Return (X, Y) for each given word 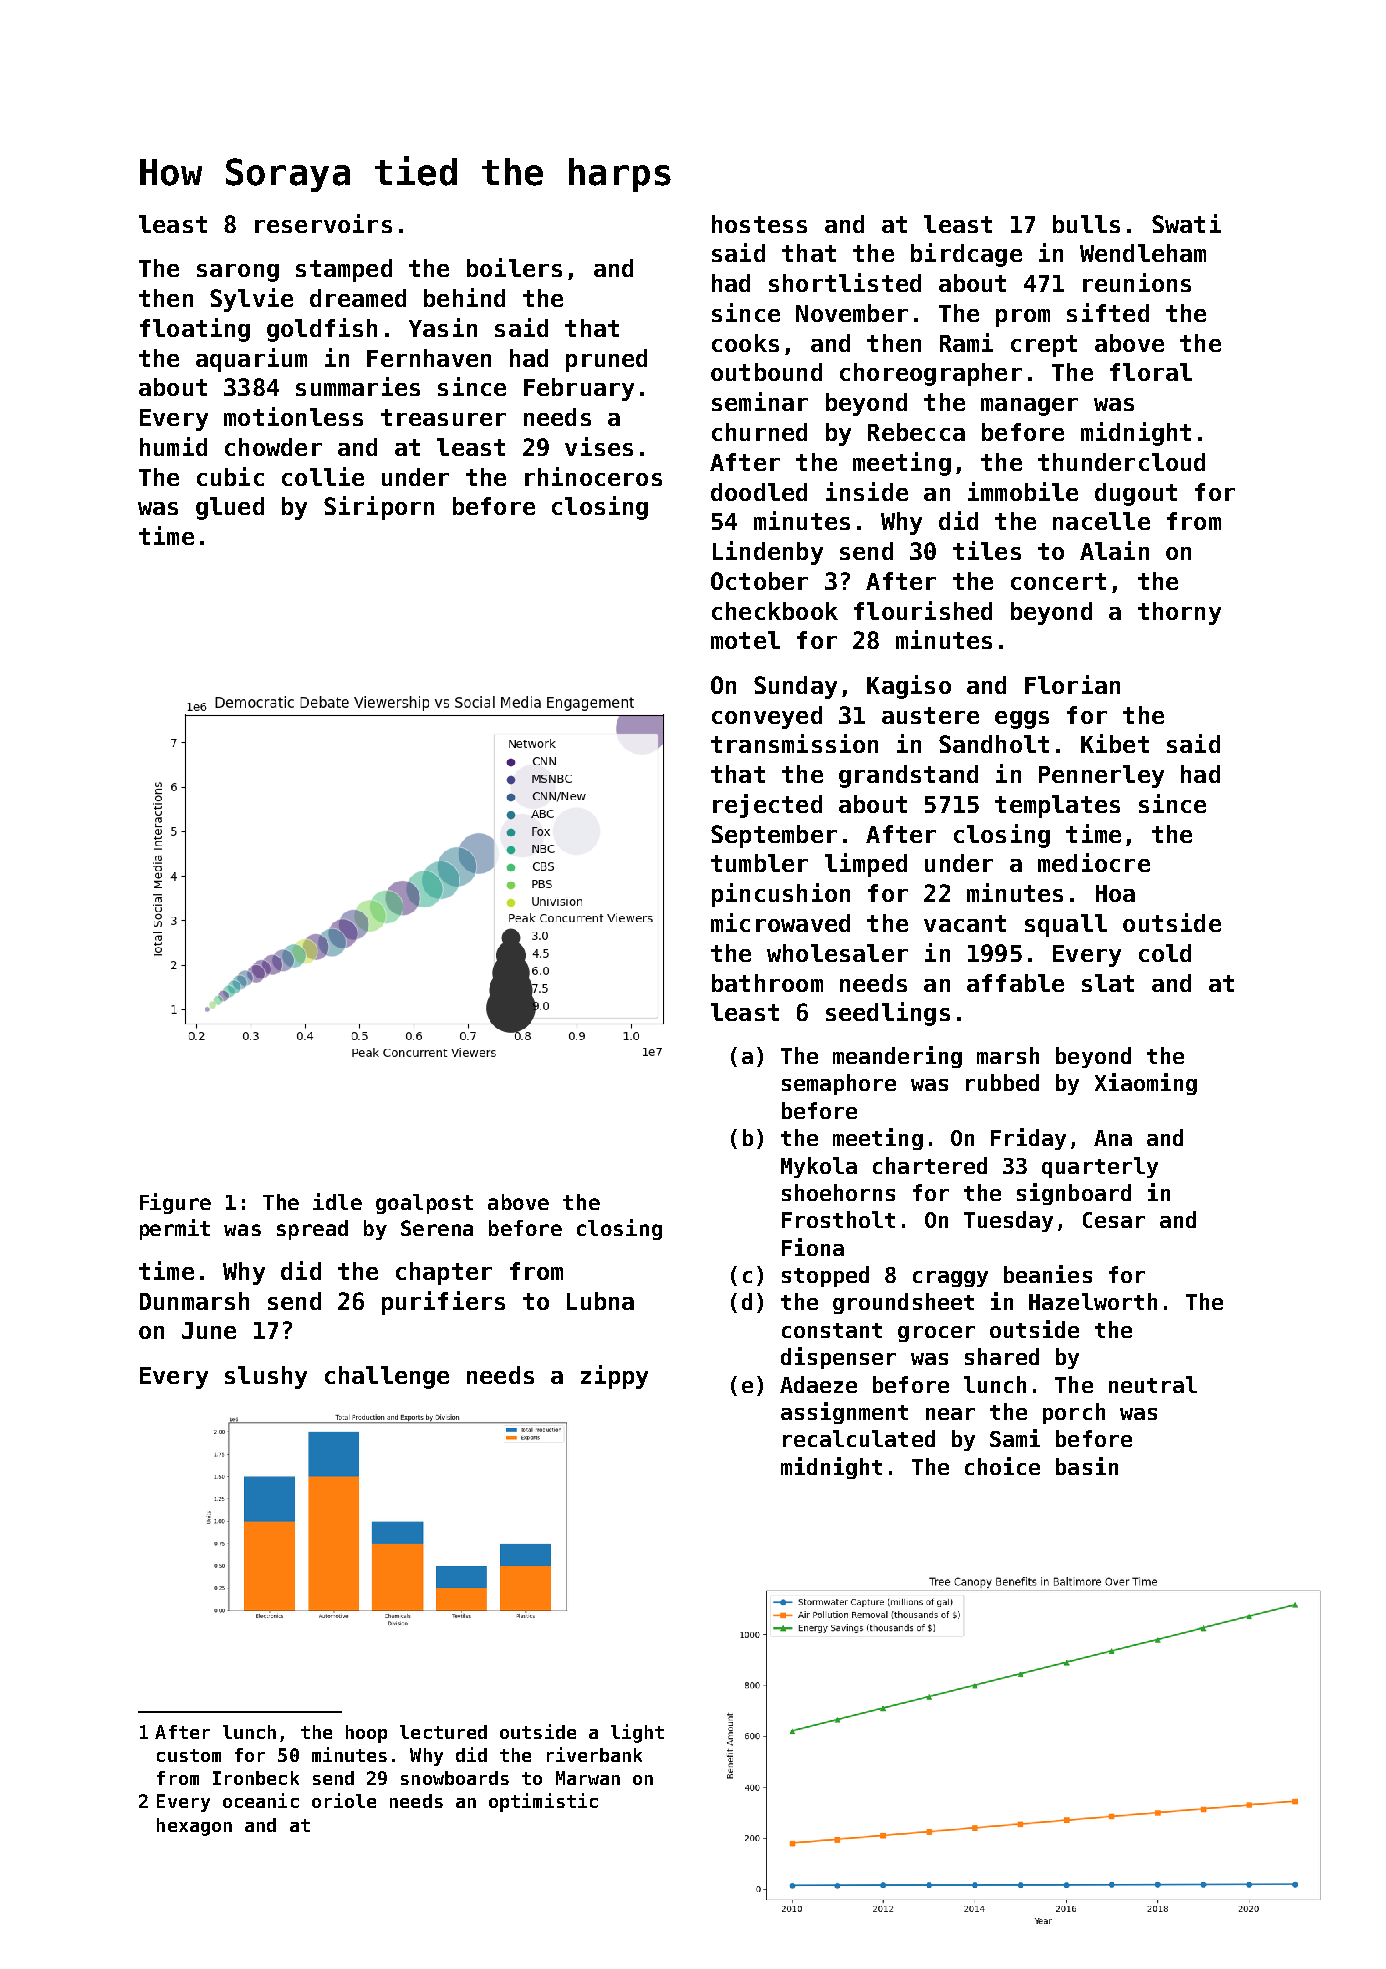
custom (189, 1755)
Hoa (1115, 893)
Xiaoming (1146, 1084)
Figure (175, 1203)
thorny (1179, 613)
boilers (514, 267)
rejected (767, 806)
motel (745, 640)
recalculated (859, 1438)
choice (1002, 1466)
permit (175, 1229)
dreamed (358, 298)
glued (230, 508)
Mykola (819, 1167)
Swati (1186, 223)
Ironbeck (256, 1778)
